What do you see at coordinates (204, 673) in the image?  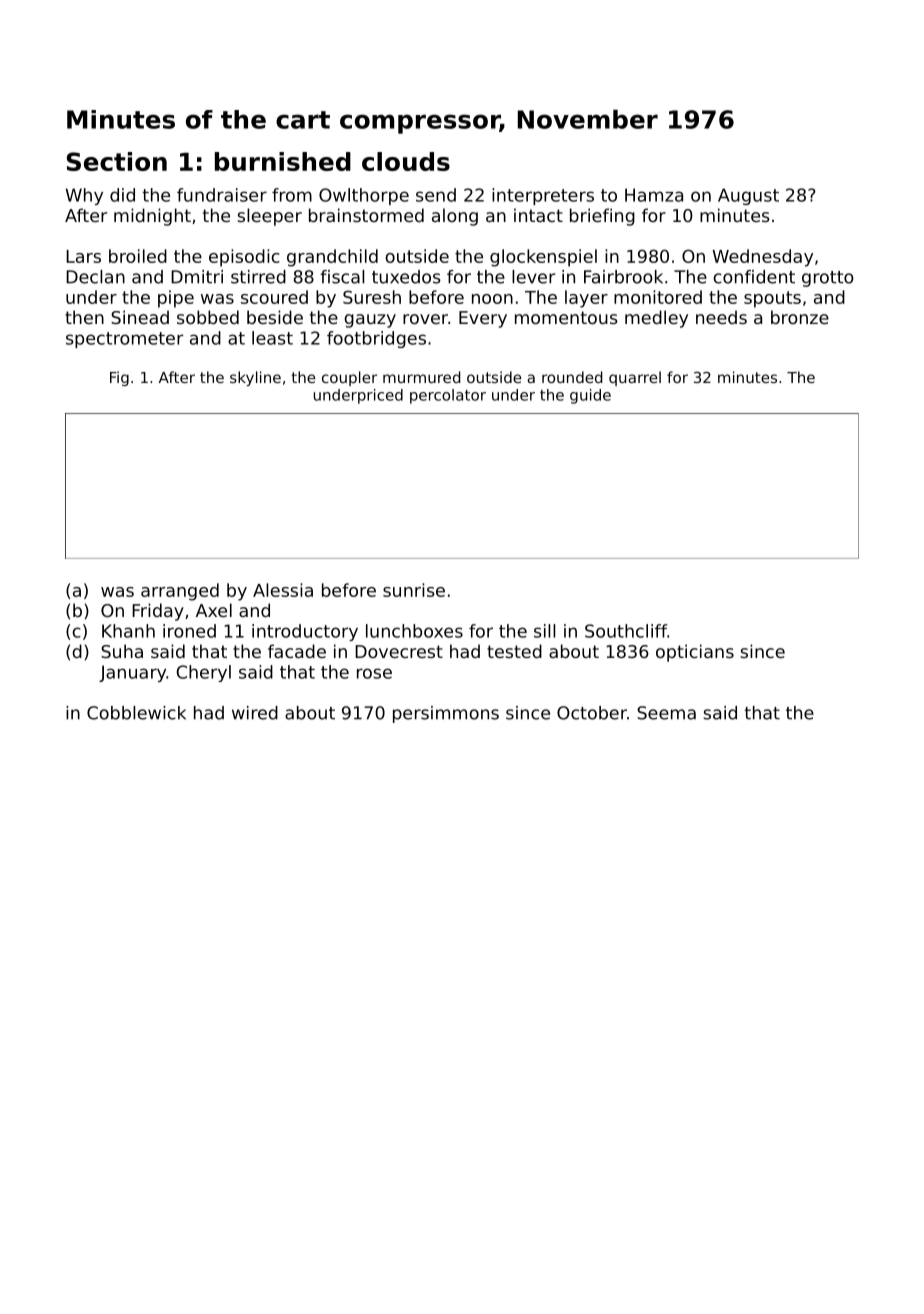 I see `Cheryl` at bounding box center [204, 673].
